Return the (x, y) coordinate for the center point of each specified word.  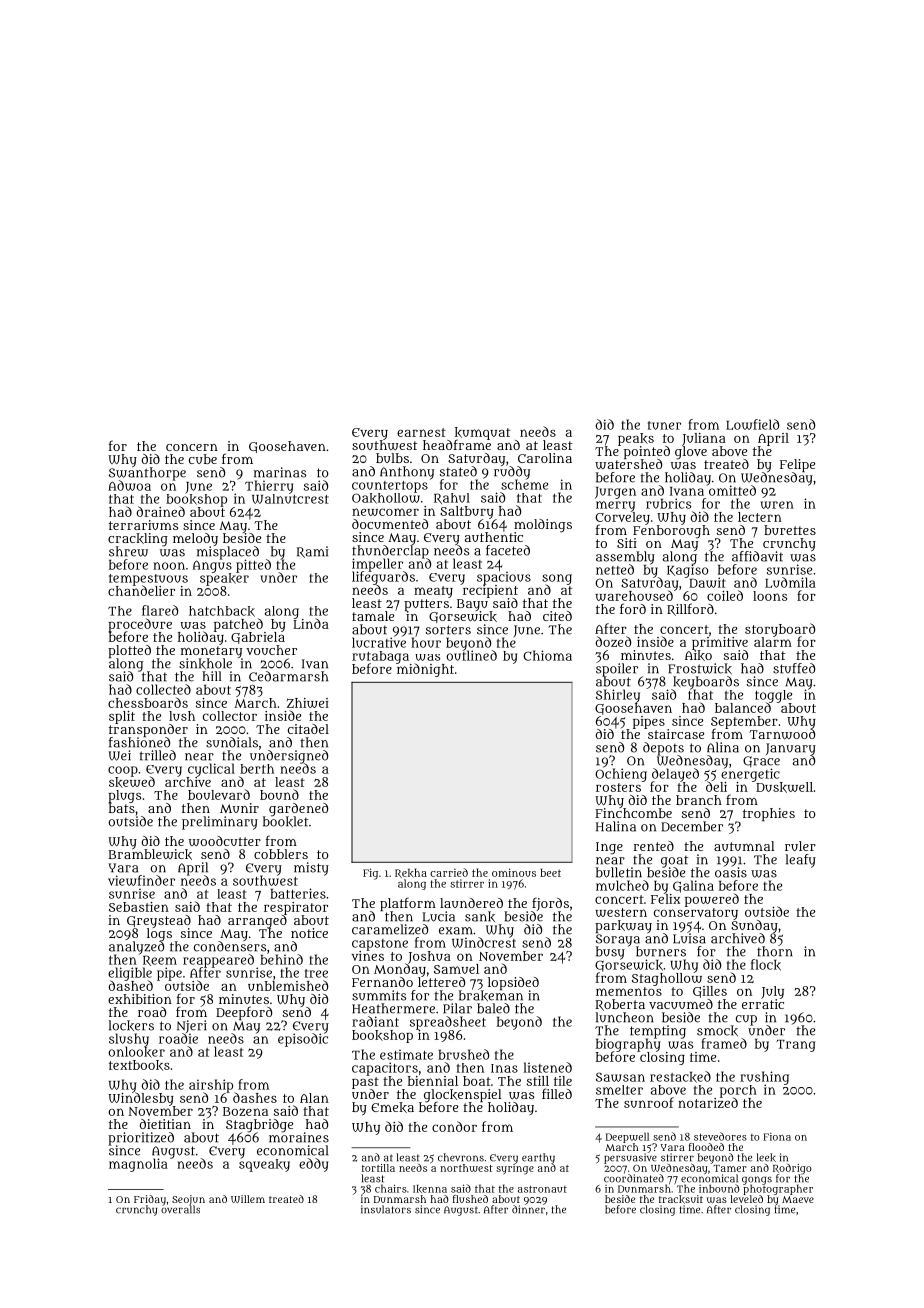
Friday (150, 1200)
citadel (308, 729)
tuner (664, 425)
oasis (731, 872)
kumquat (482, 433)
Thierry (269, 487)
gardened (298, 809)
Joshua (429, 957)
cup (746, 1020)
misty (311, 869)
